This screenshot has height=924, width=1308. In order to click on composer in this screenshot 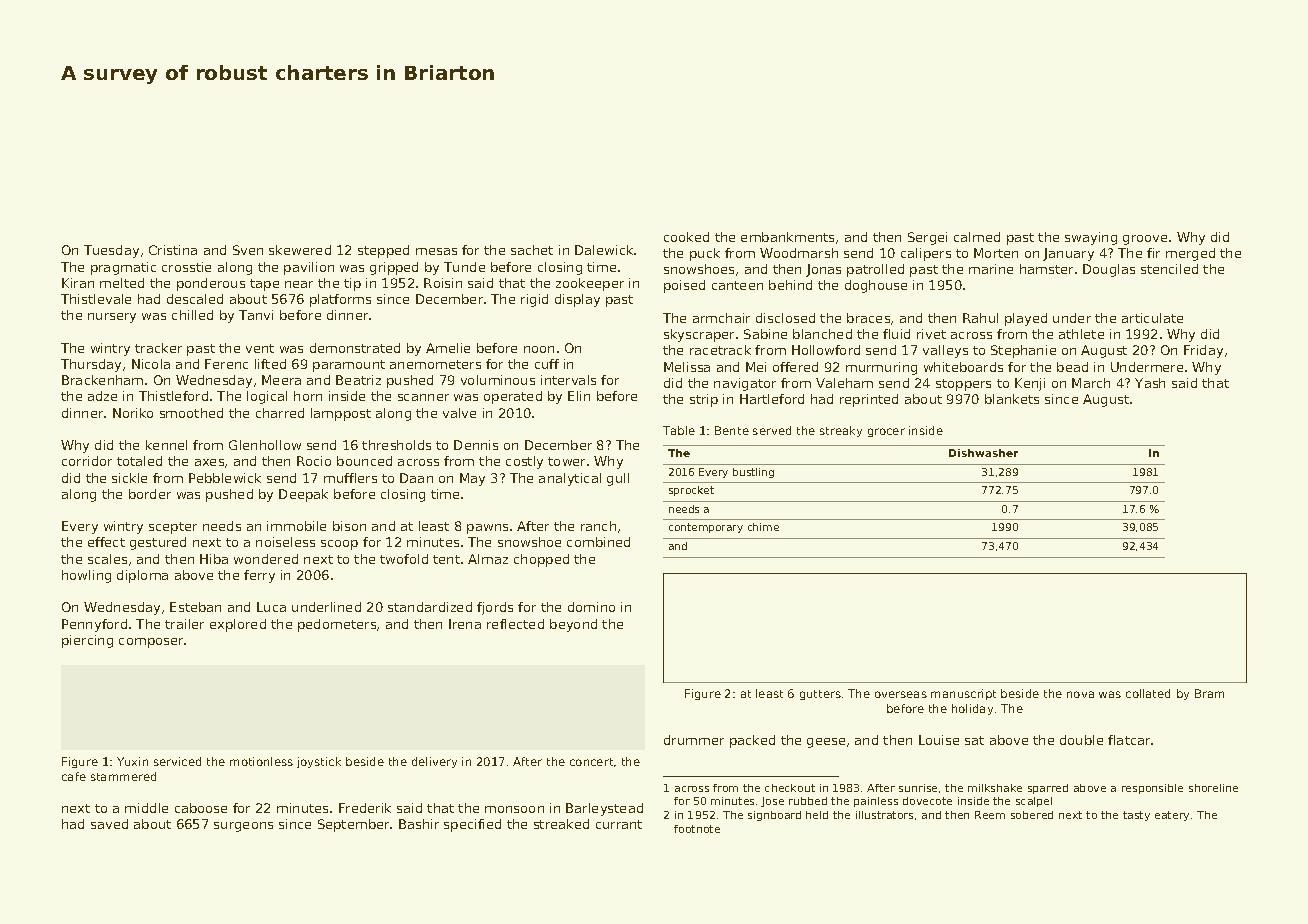, I will do `click(152, 643)`.
